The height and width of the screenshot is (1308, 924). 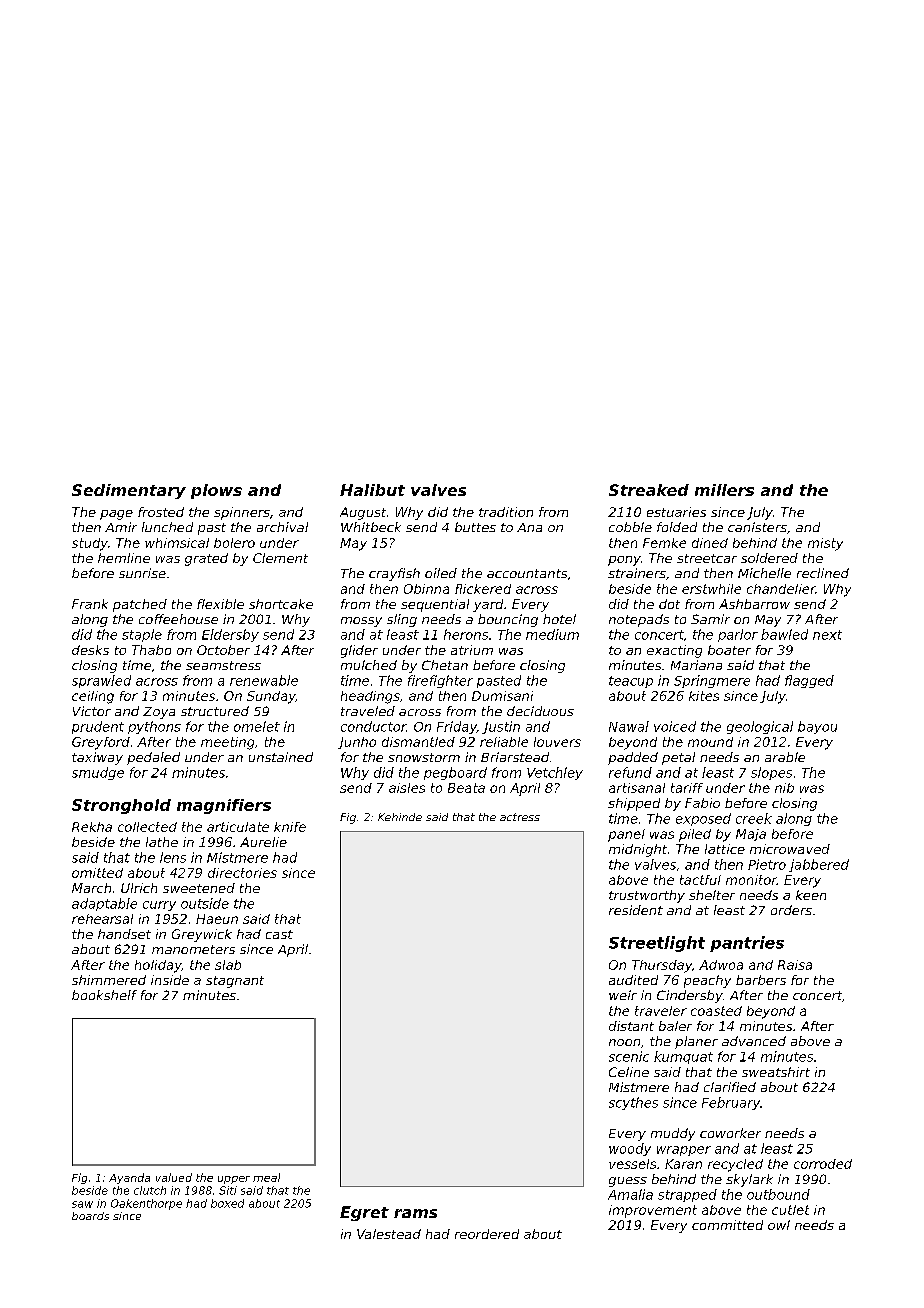 What do you see at coordinates (216, 491) in the screenshot?
I see `plows` at bounding box center [216, 491].
